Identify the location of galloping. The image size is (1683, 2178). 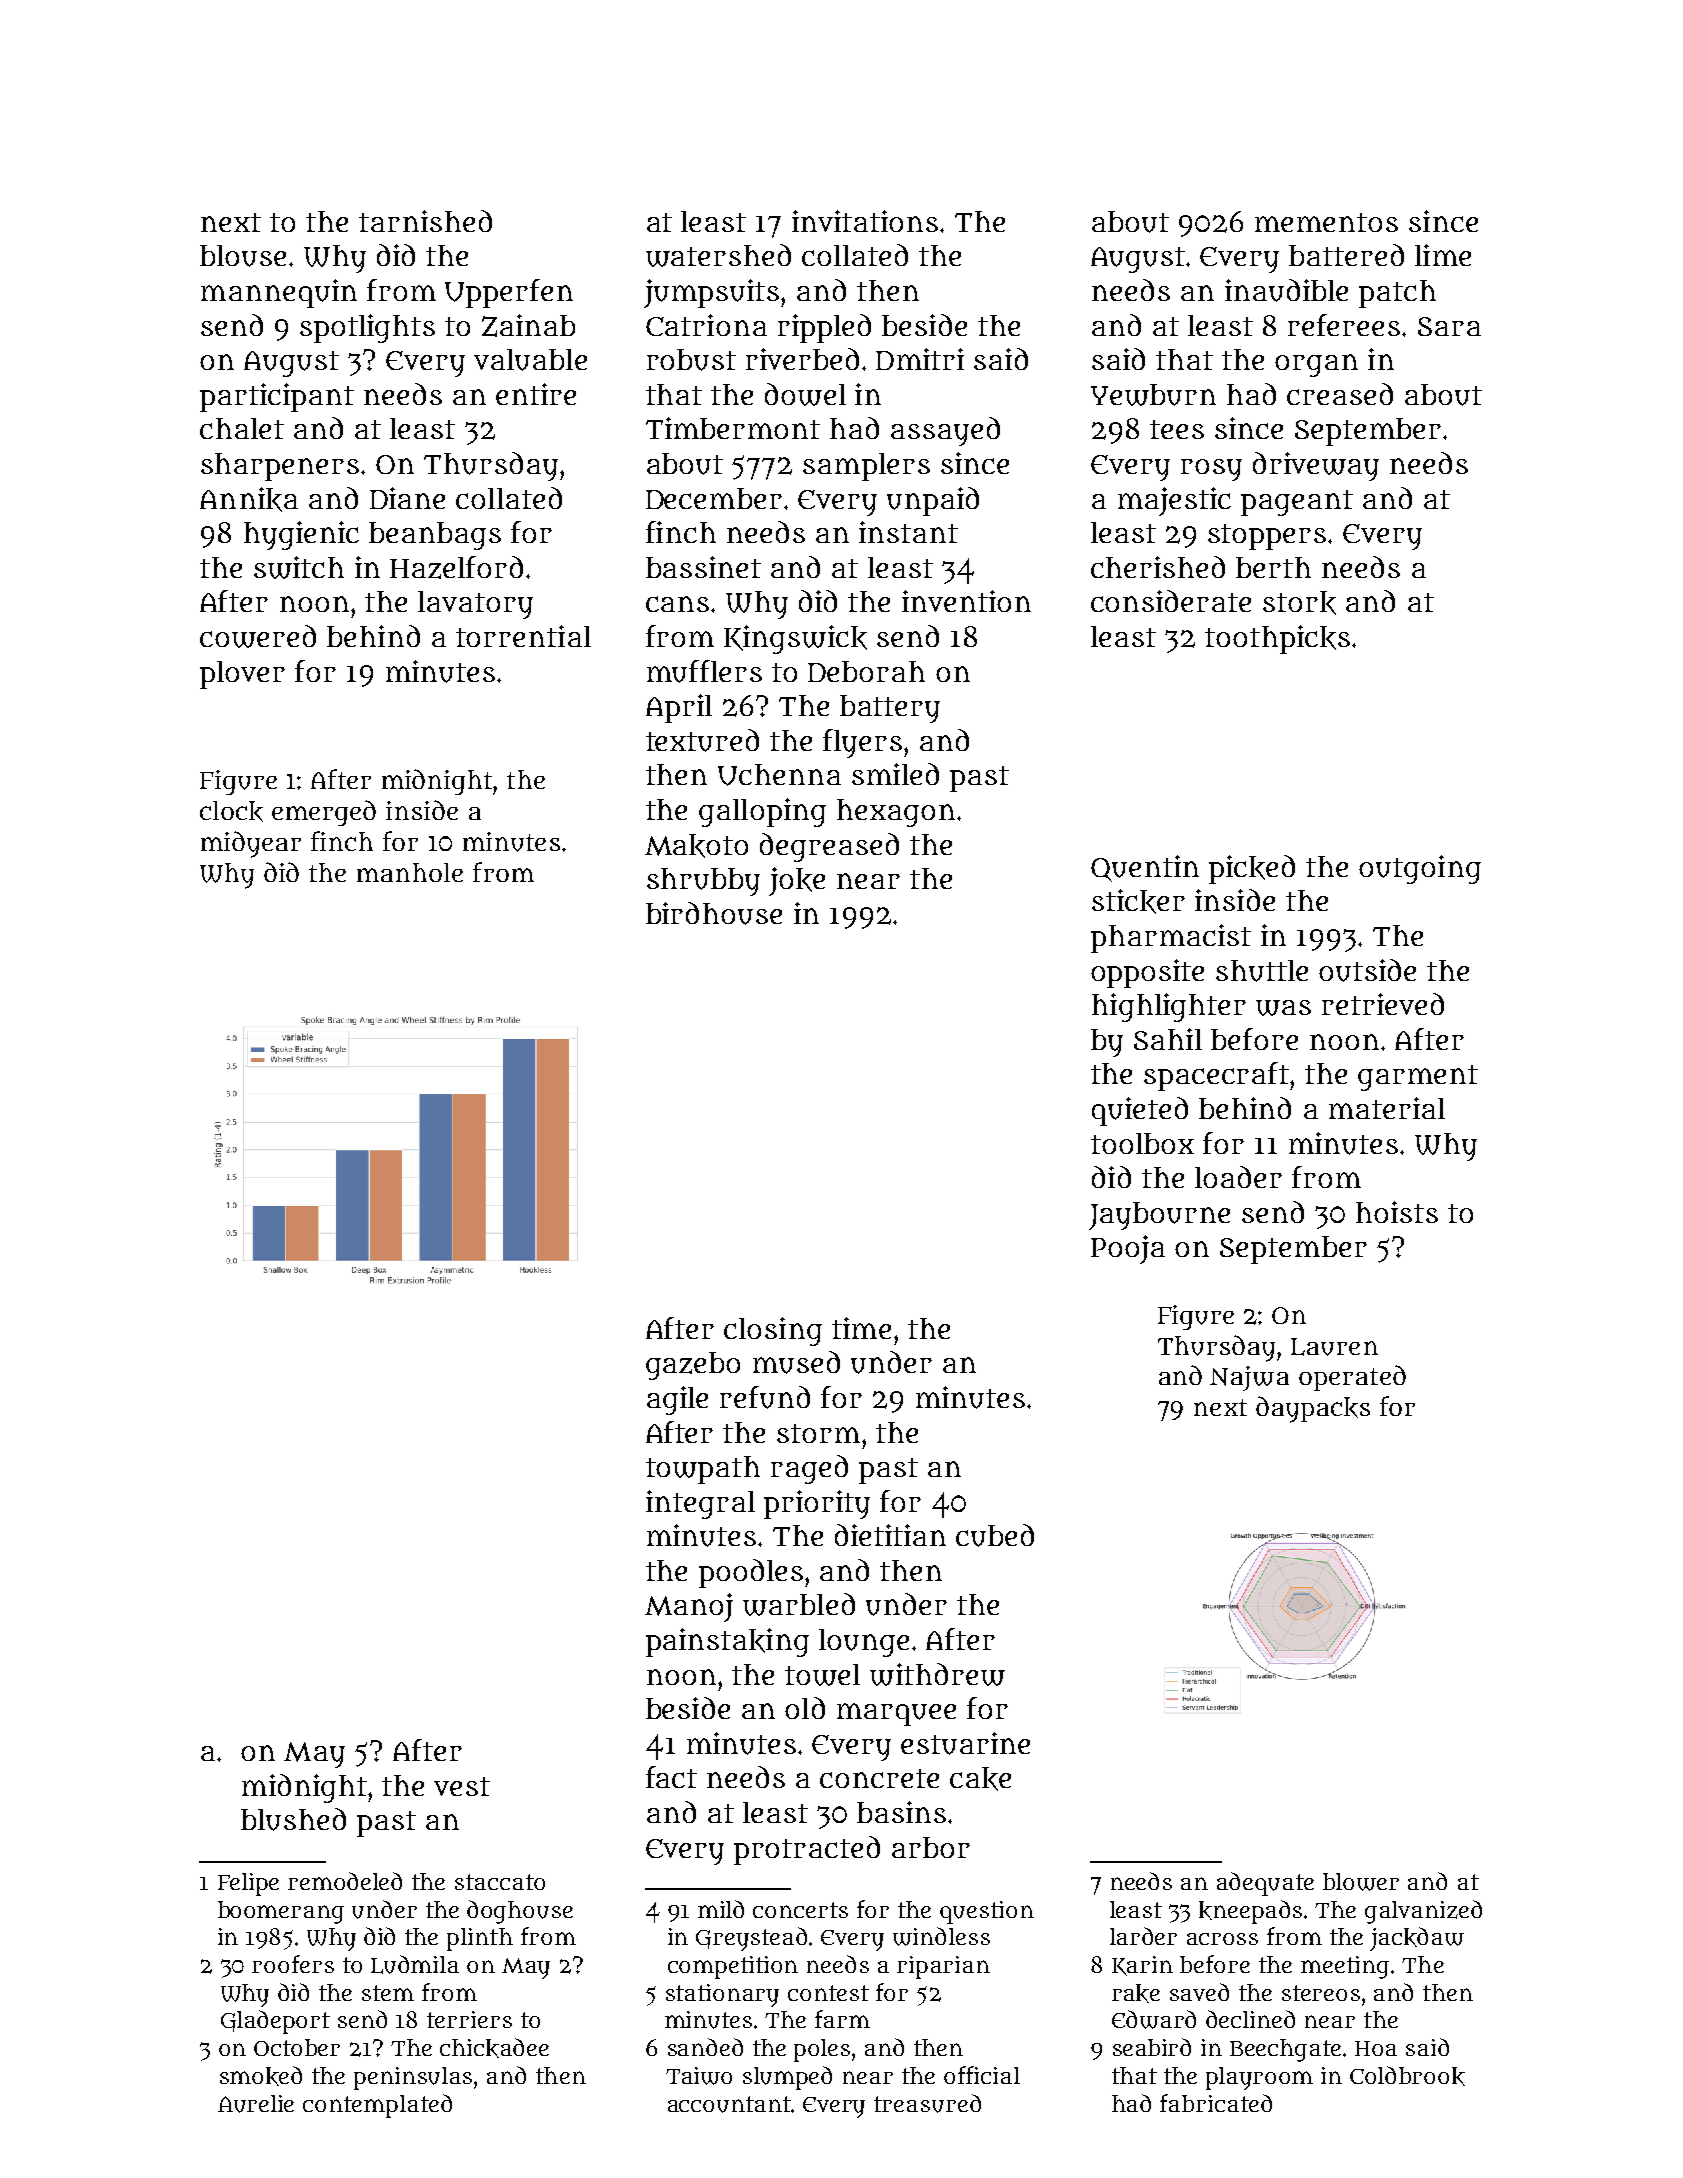
(762, 812).
